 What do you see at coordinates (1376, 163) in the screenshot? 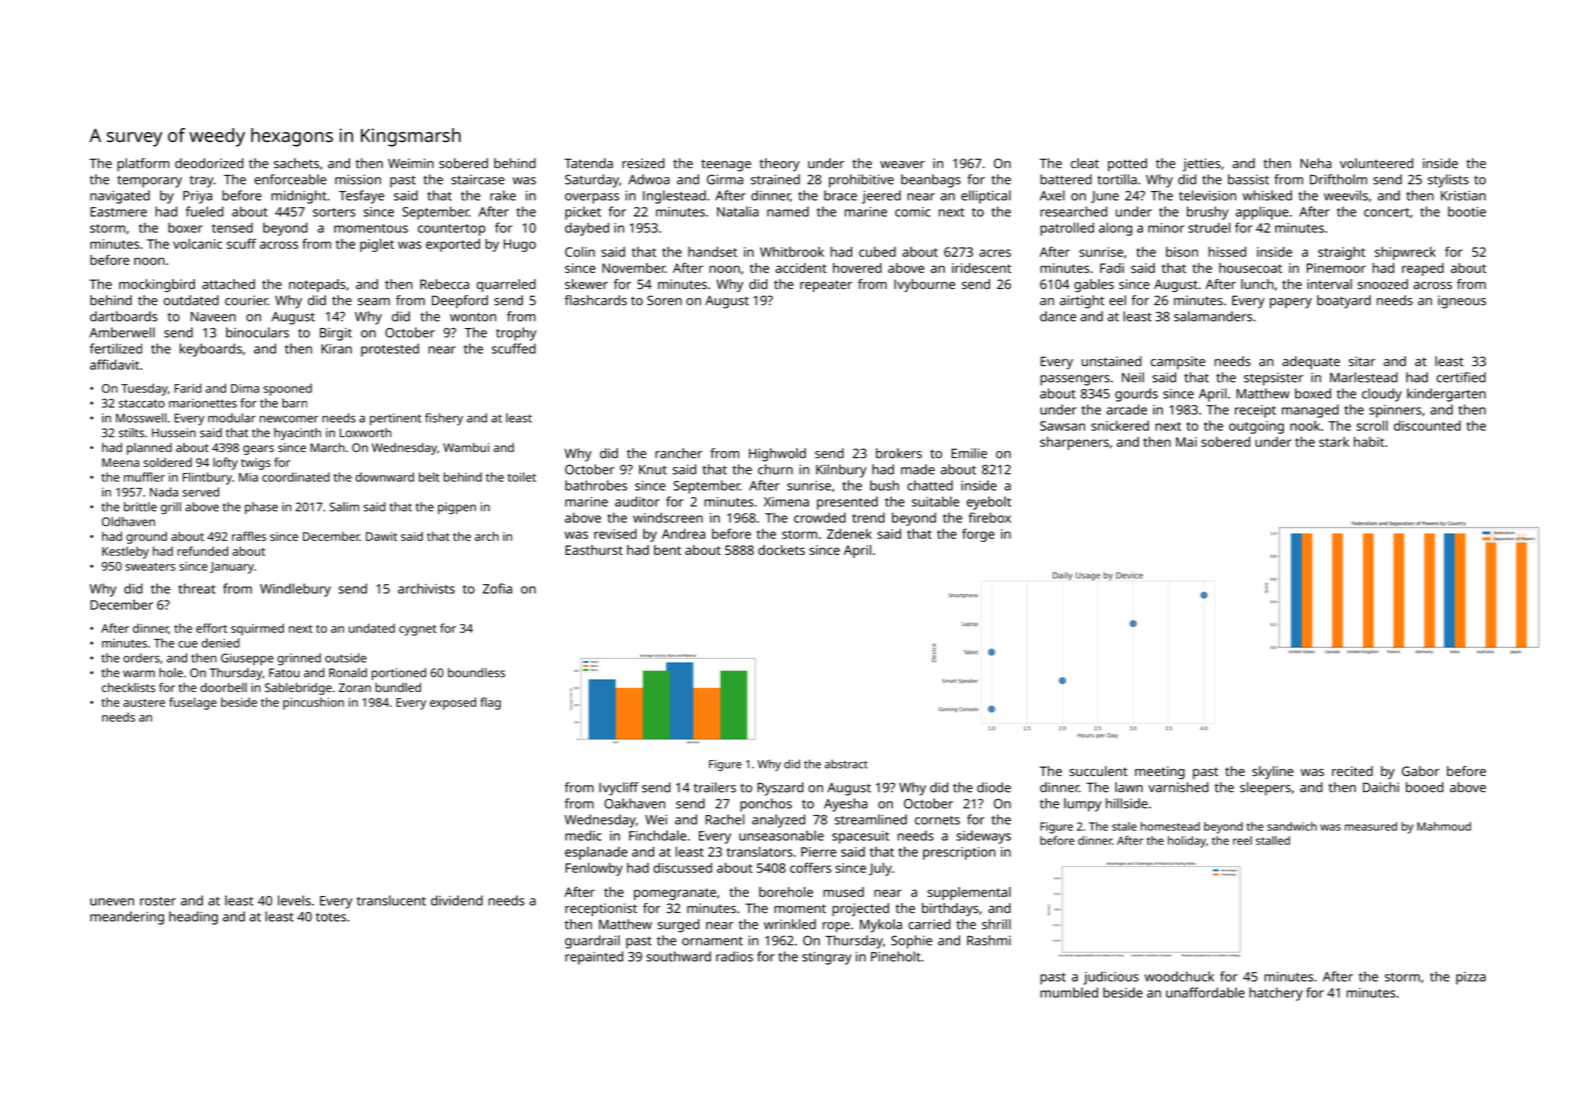
I see `volunteered` at bounding box center [1376, 163].
